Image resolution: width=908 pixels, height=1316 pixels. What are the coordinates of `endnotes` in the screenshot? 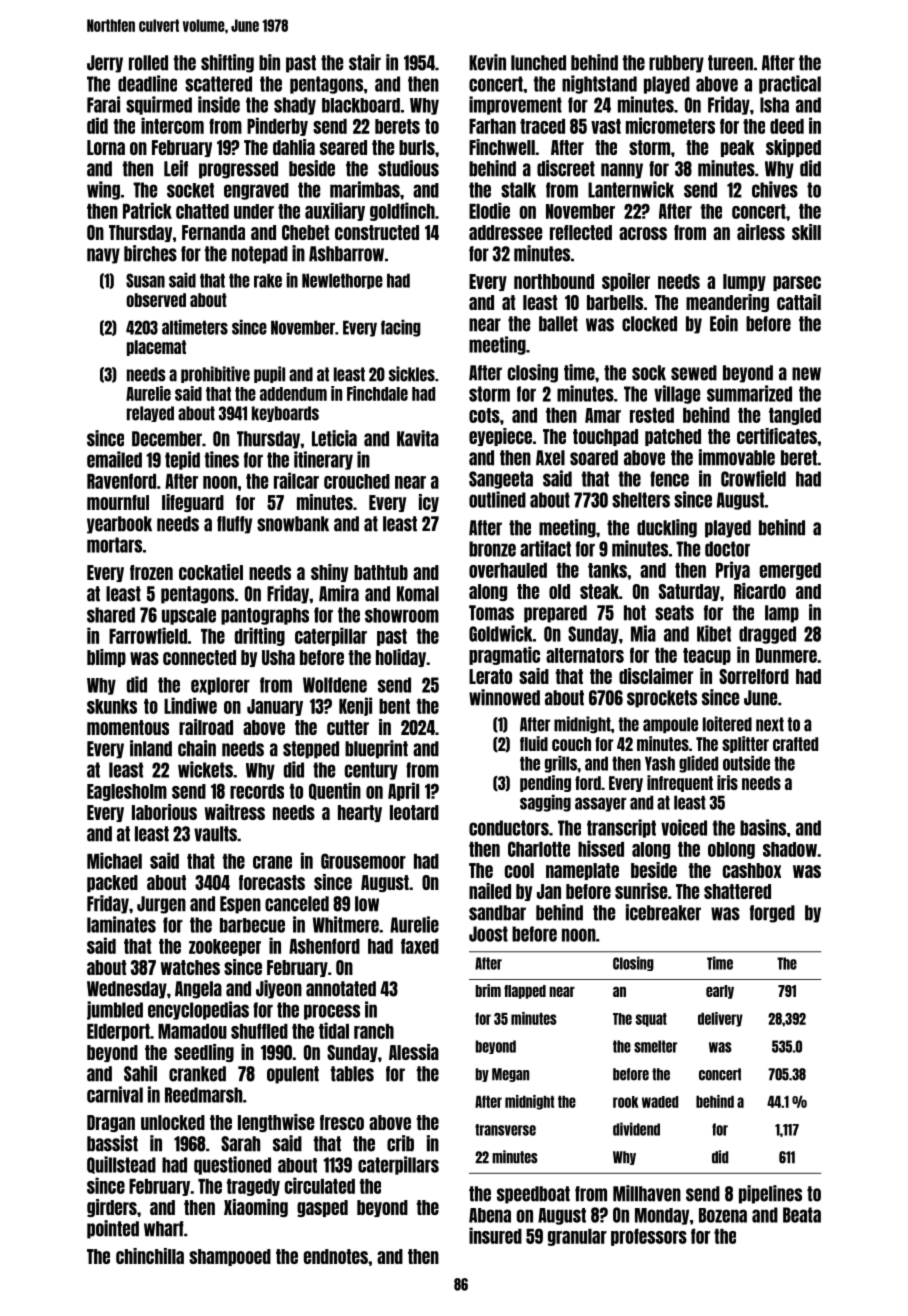 It's located at (336, 1256).
